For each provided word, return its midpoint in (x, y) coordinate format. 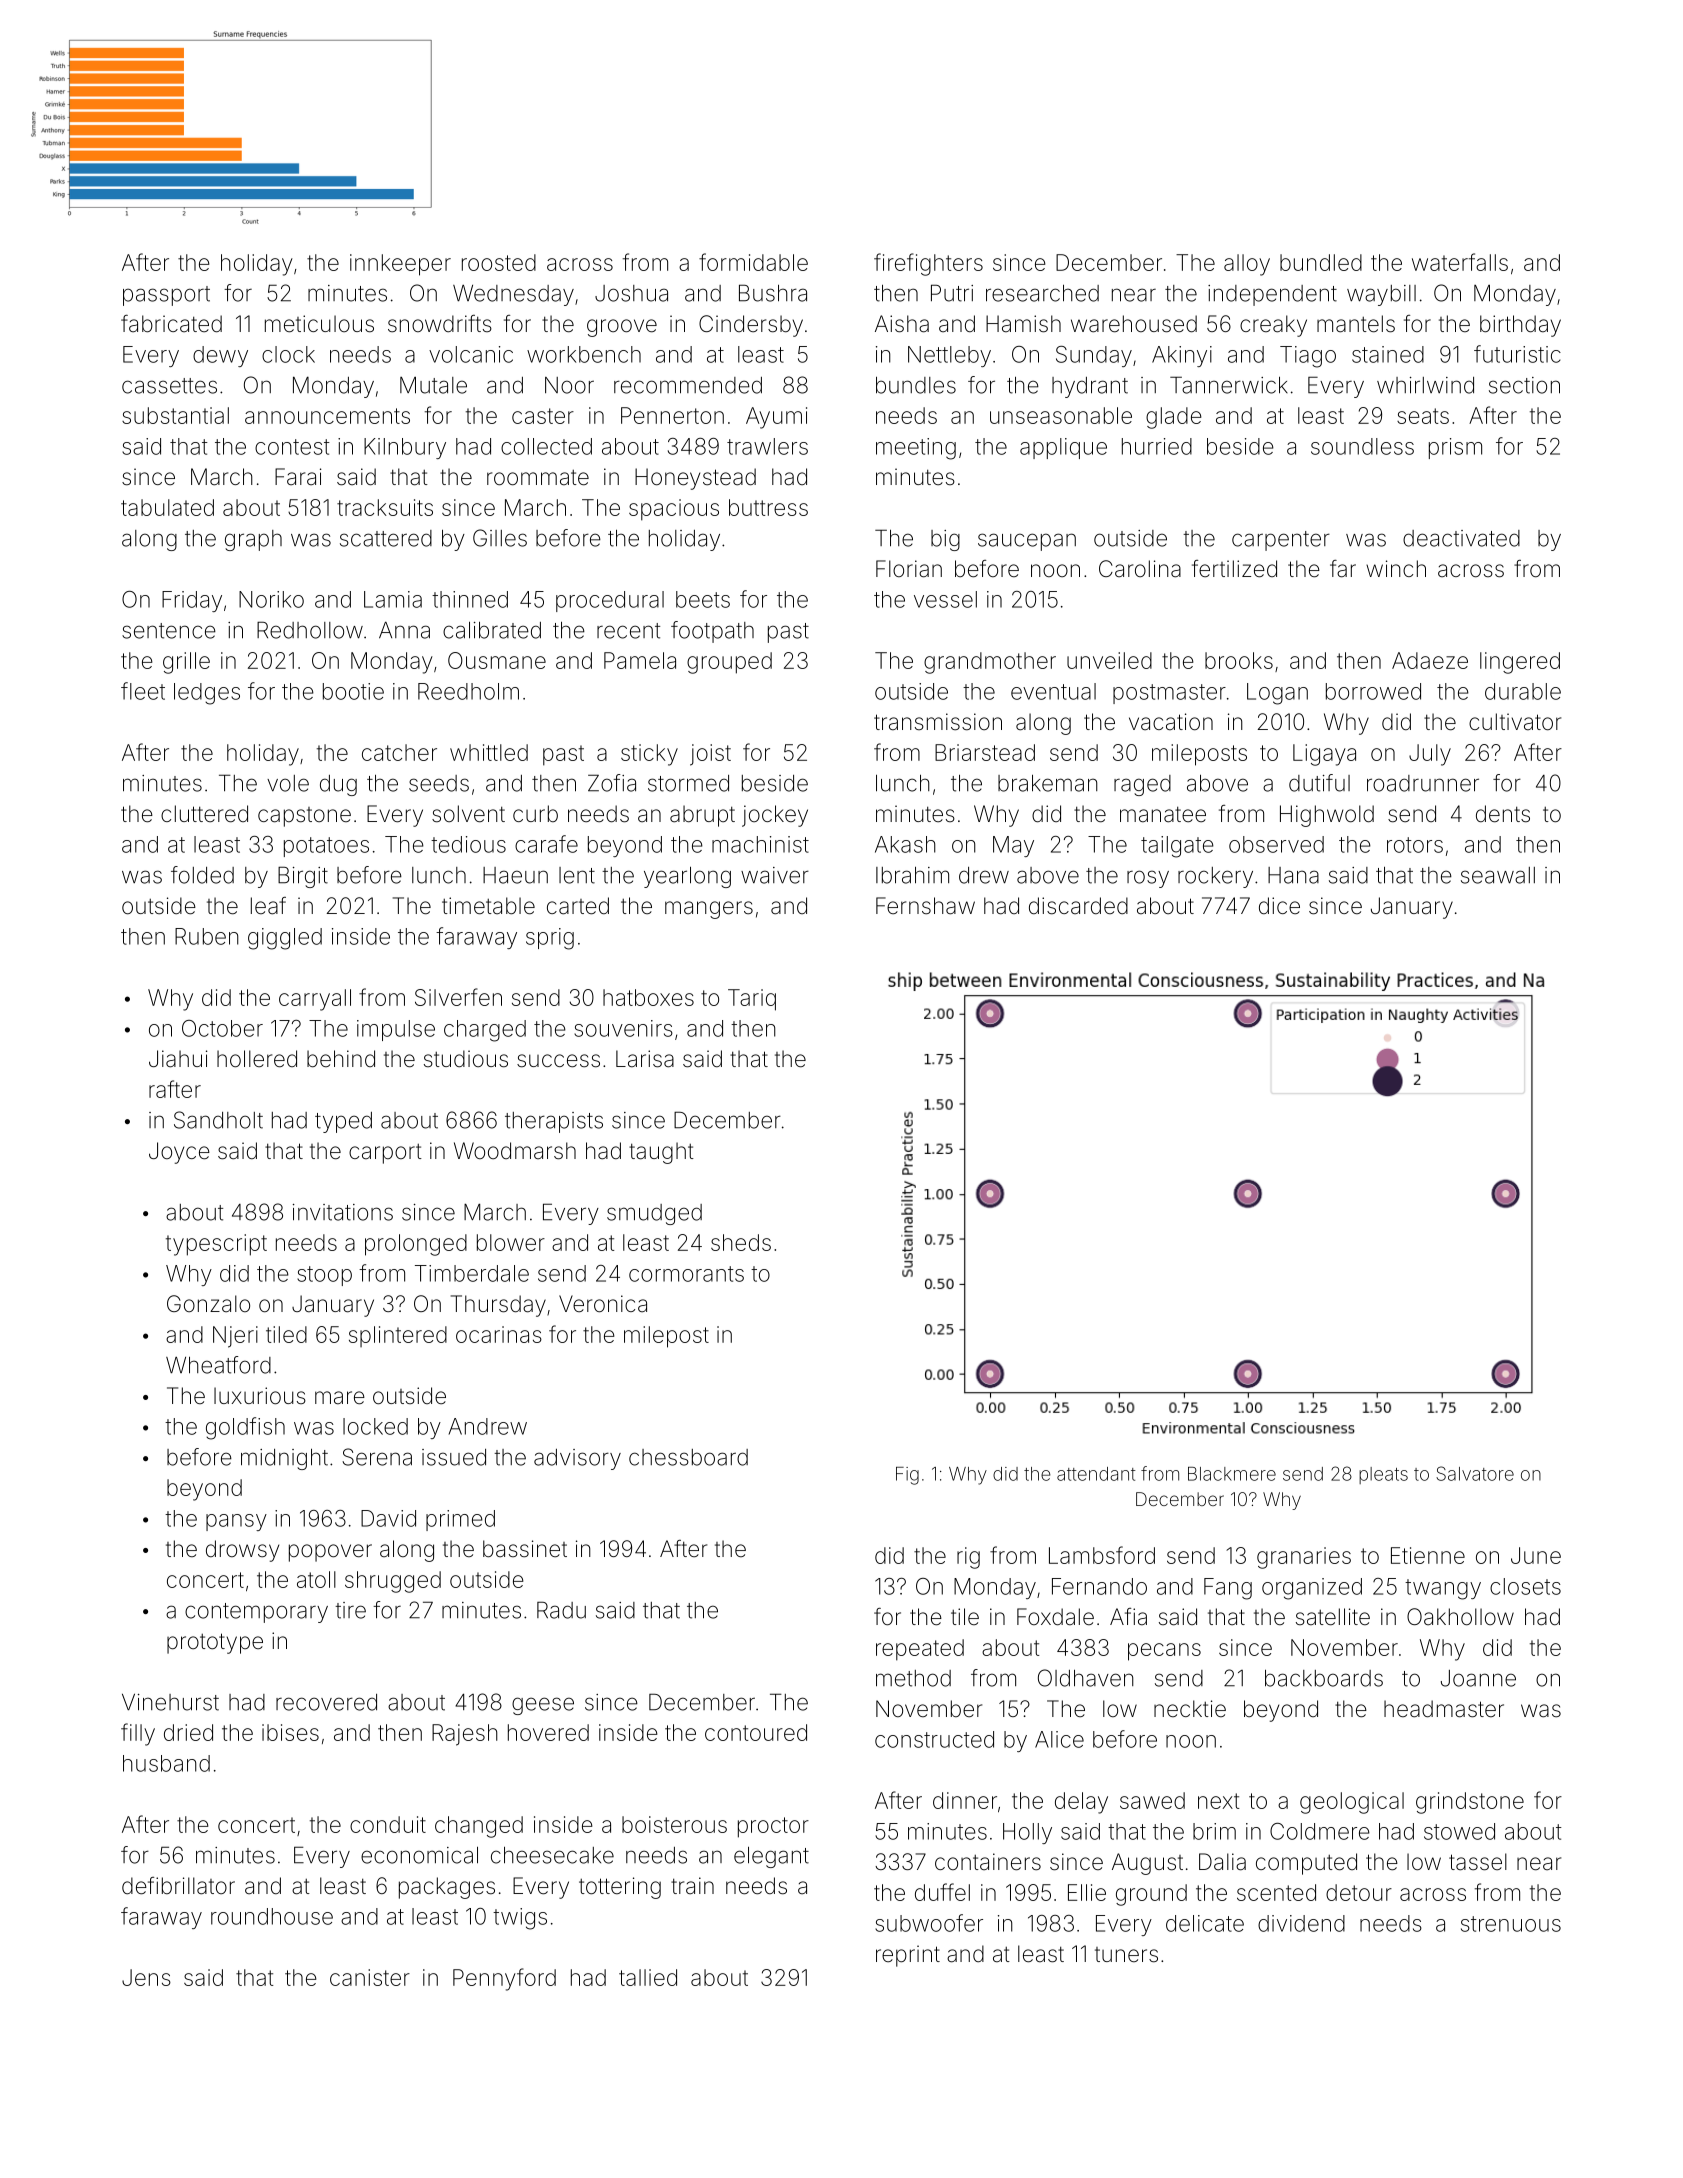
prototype (215, 1643)
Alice (1059, 1739)
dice (1279, 905)
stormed (688, 783)
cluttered (204, 814)
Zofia (612, 783)
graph (253, 540)
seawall (1498, 875)
